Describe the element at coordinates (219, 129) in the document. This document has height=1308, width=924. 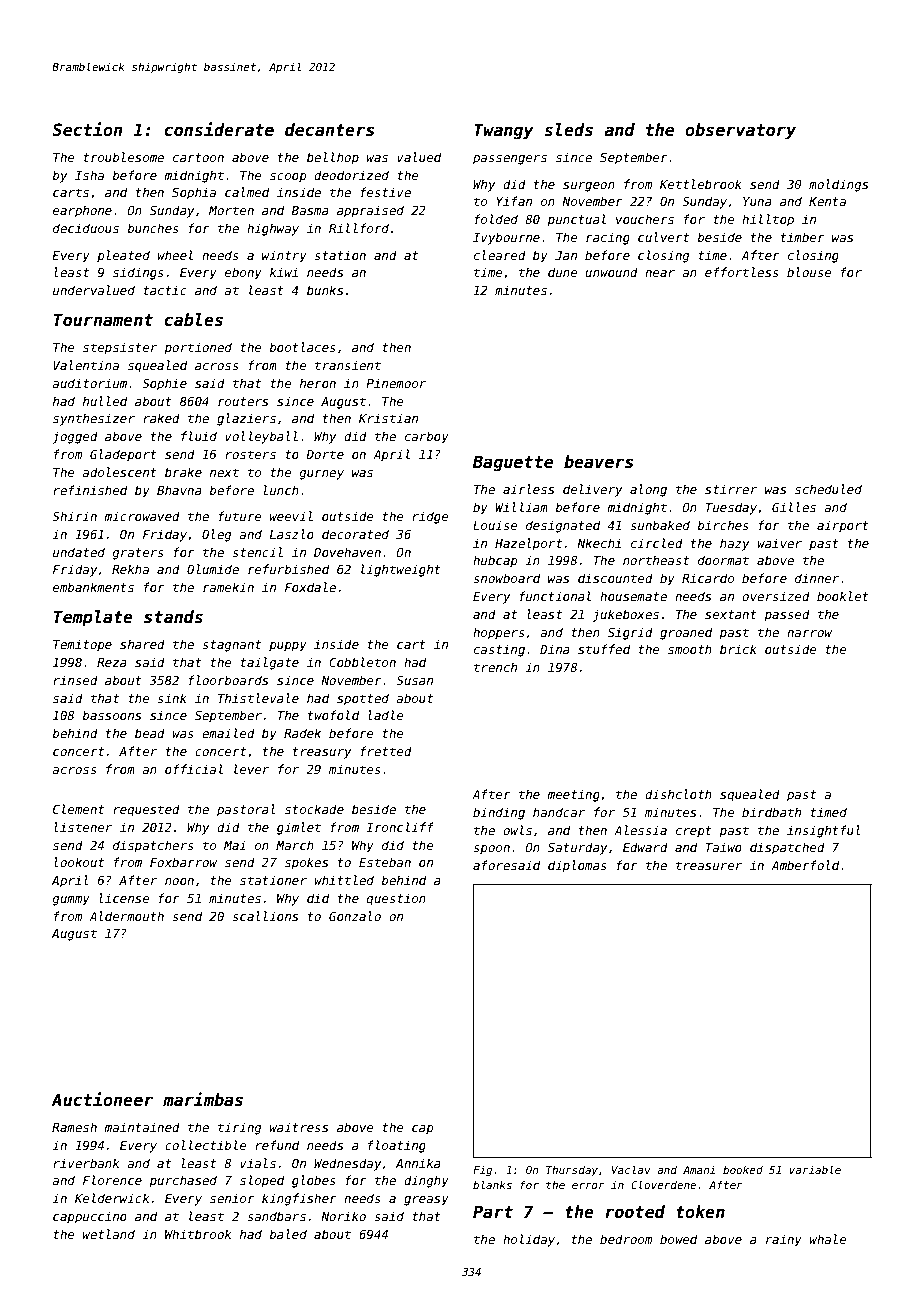
I see `considerate` at that location.
